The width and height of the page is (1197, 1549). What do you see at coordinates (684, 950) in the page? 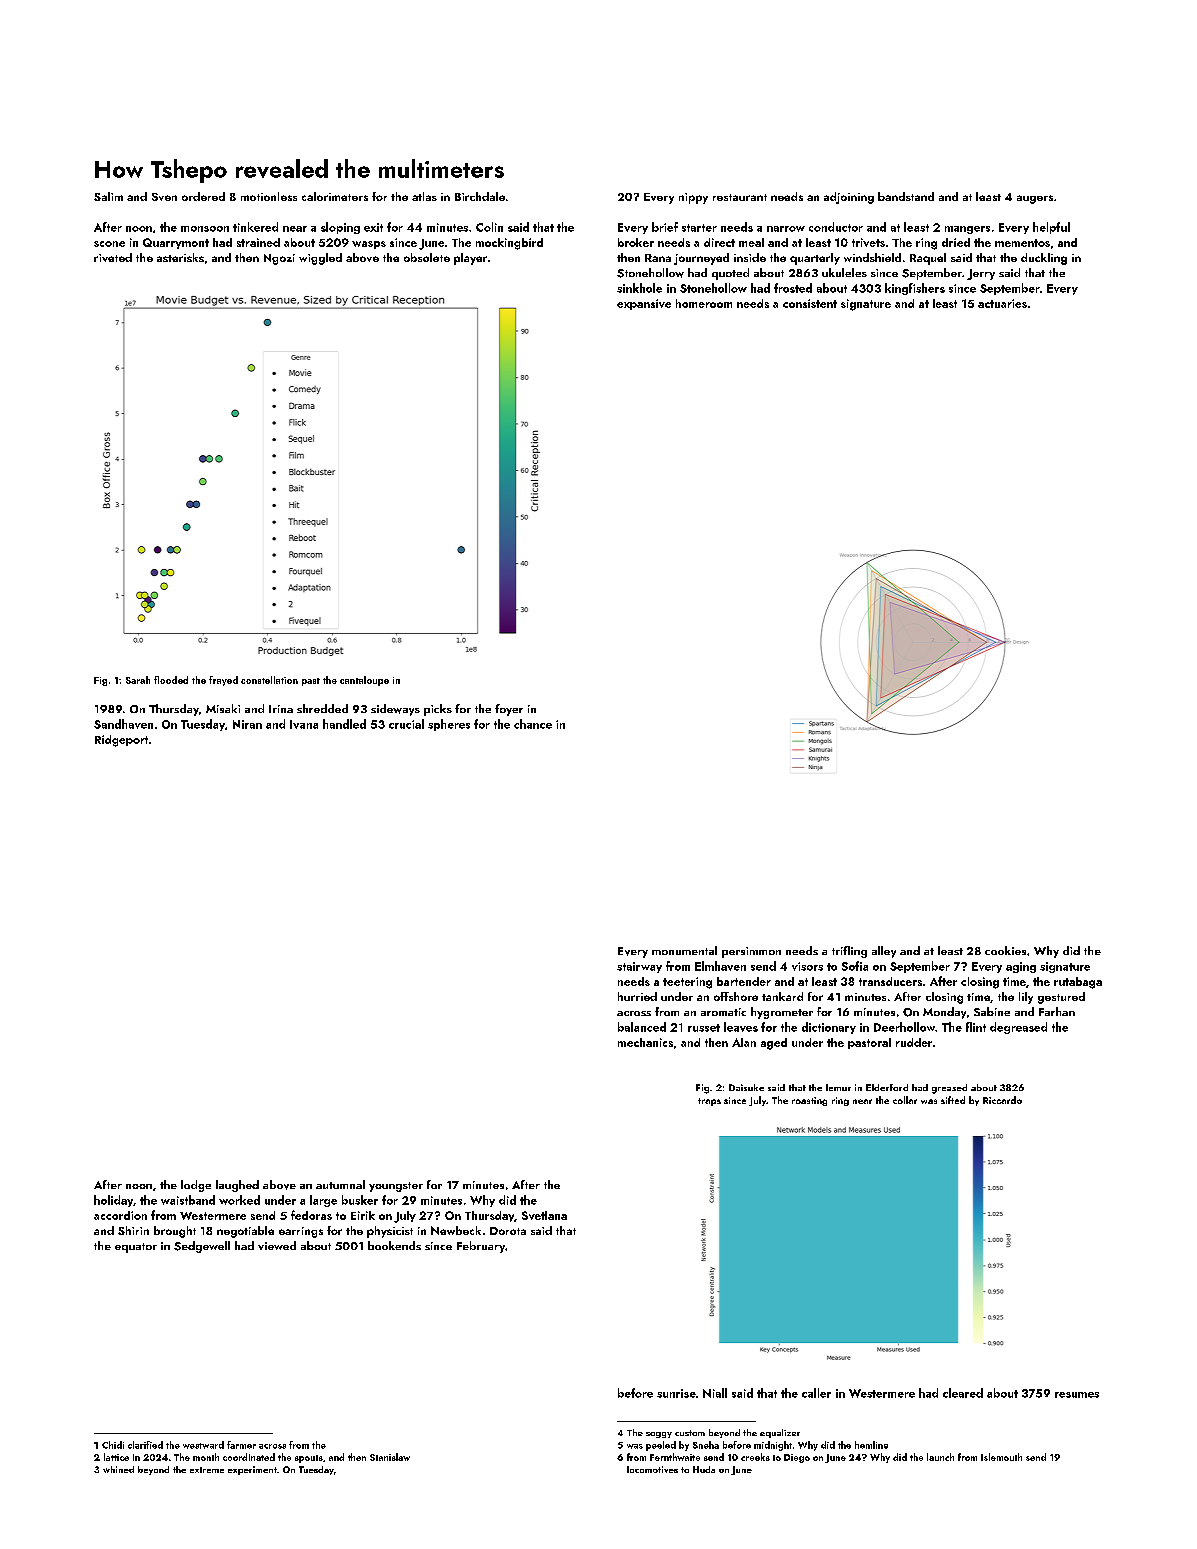
I see `monumental` at bounding box center [684, 950].
